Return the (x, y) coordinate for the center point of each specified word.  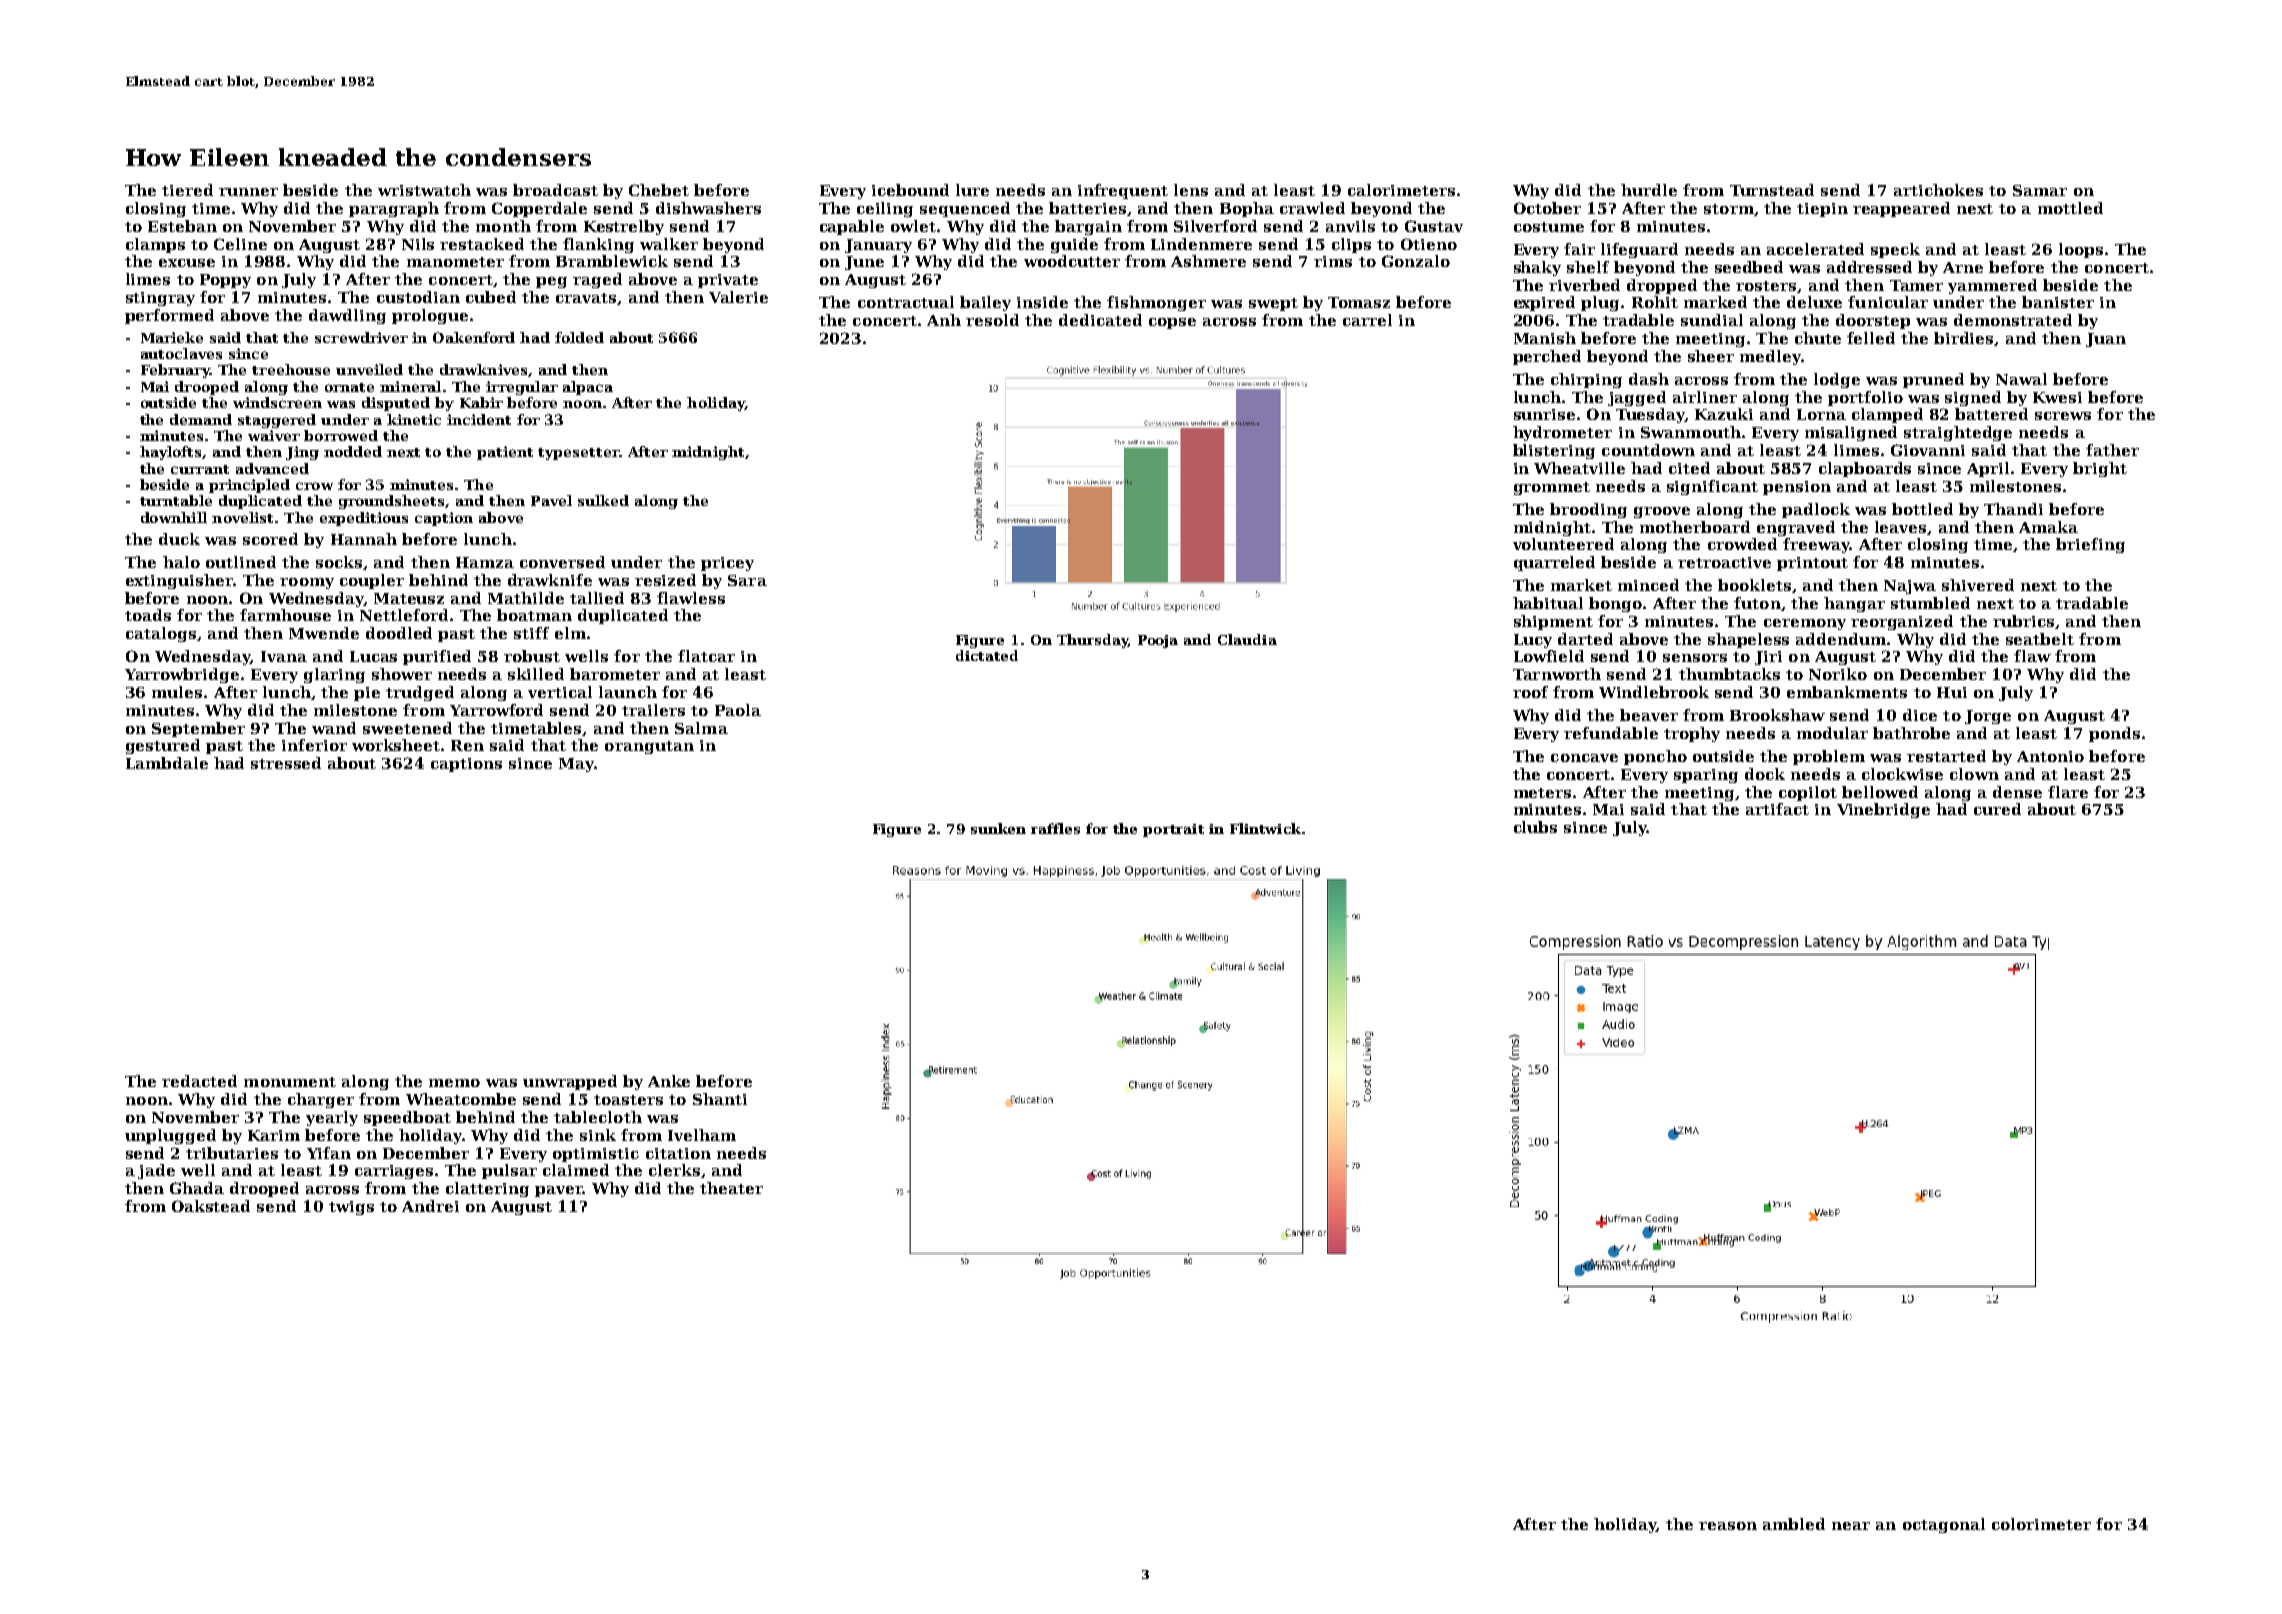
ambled (1794, 1524)
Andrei (430, 1206)
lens (1191, 190)
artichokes (1938, 190)
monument (290, 1082)
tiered (187, 190)
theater (731, 1188)
